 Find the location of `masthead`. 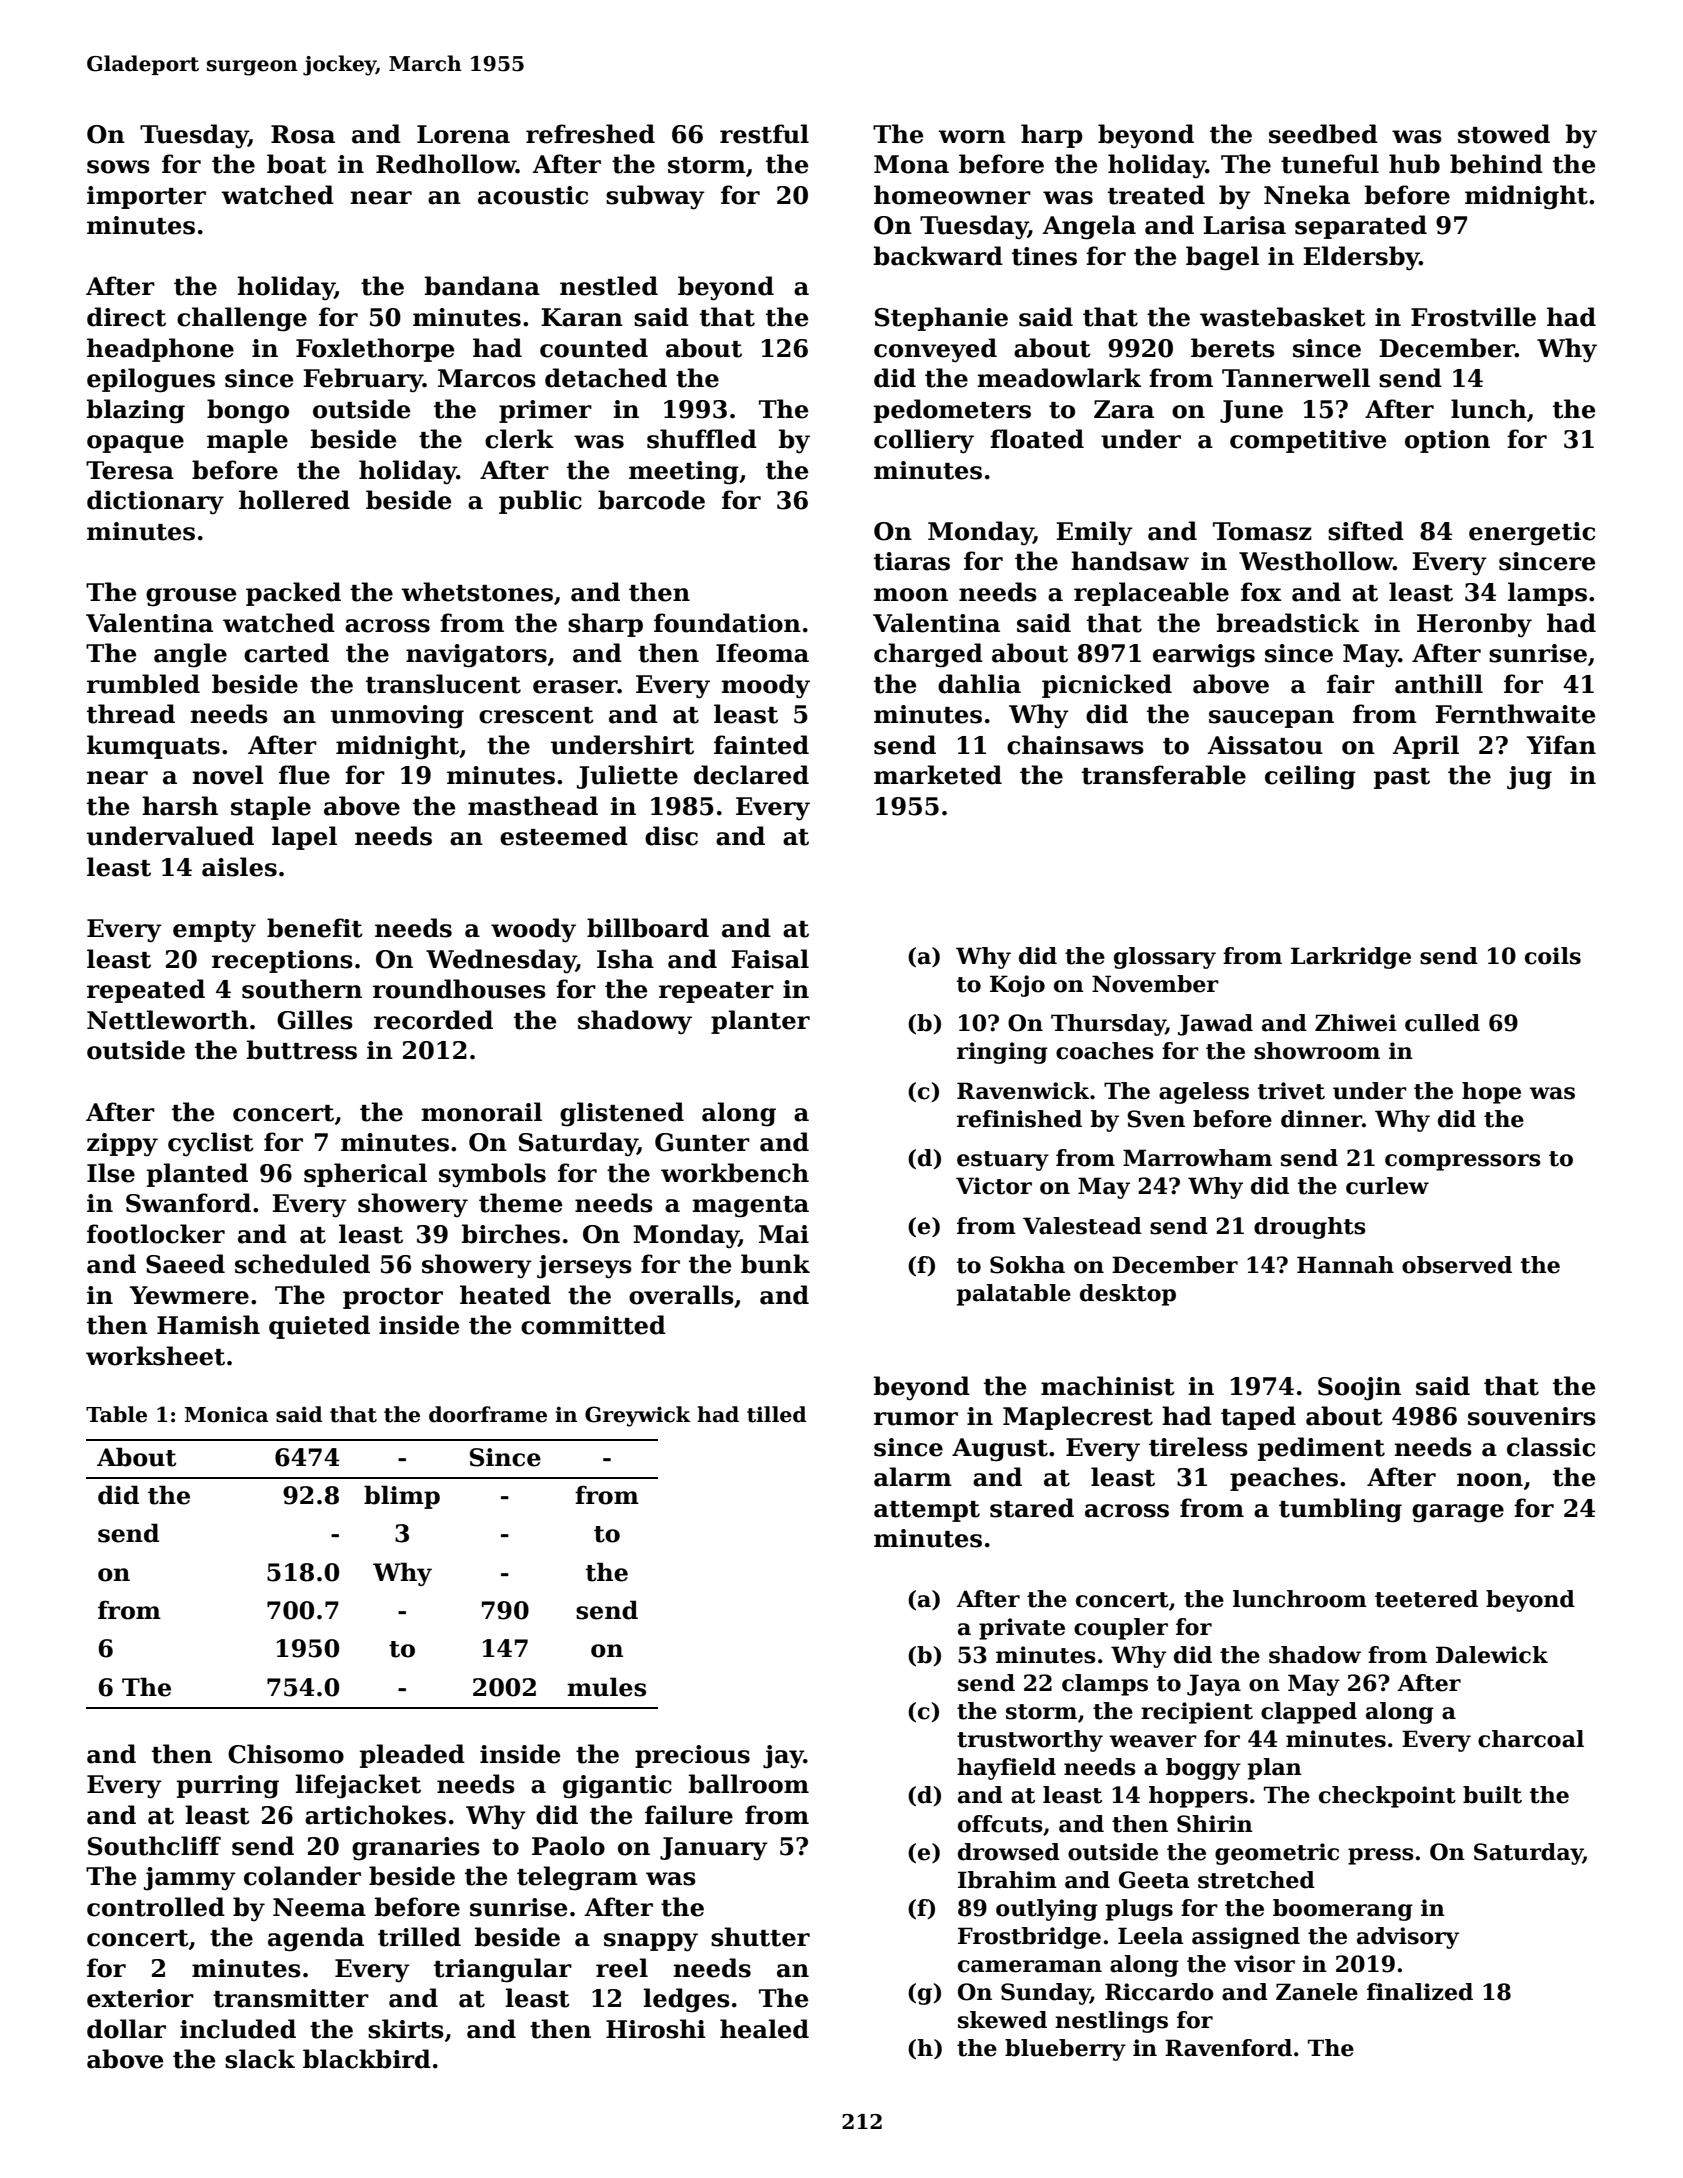

masthead is located at coordinates (533, 806).
